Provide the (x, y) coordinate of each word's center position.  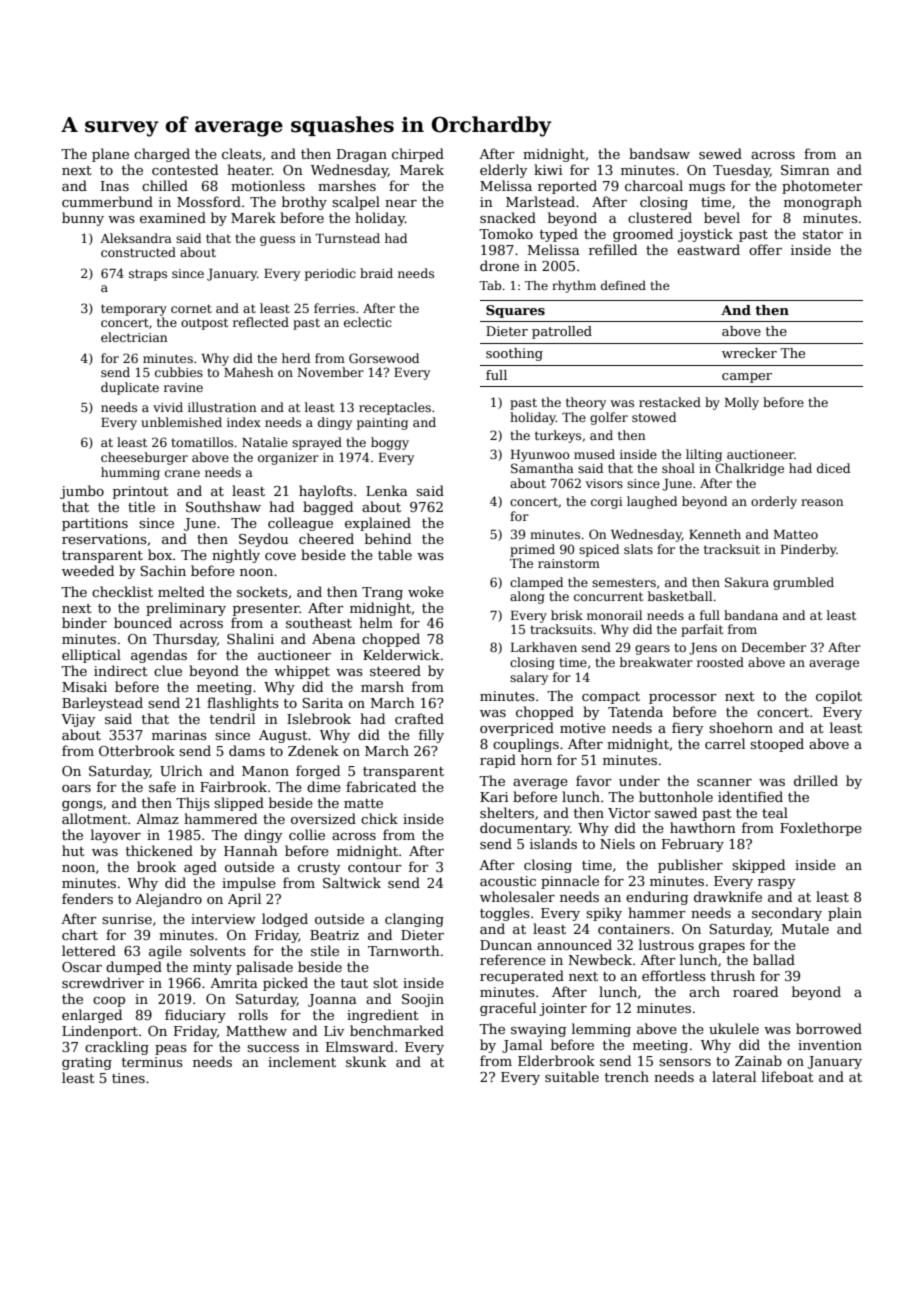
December (774, 647)
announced (574, 944)
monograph (823, 203)
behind (388, 538)
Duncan (506, 945)
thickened (159, 850)
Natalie (265, 442)
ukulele (734, 1028)
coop (109, 1002)
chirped (418, 155)
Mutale (805, 928)
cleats (242, 153)
